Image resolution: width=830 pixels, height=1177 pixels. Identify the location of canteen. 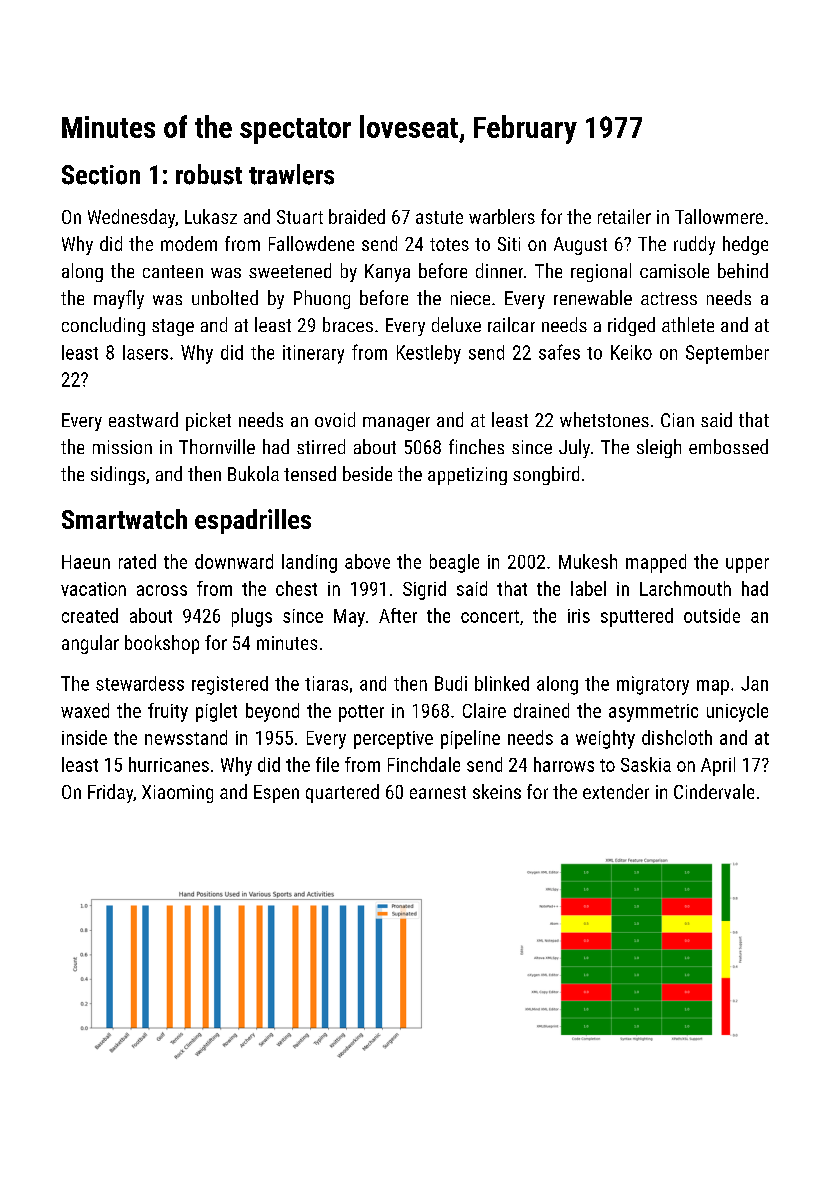
(173, 271).
